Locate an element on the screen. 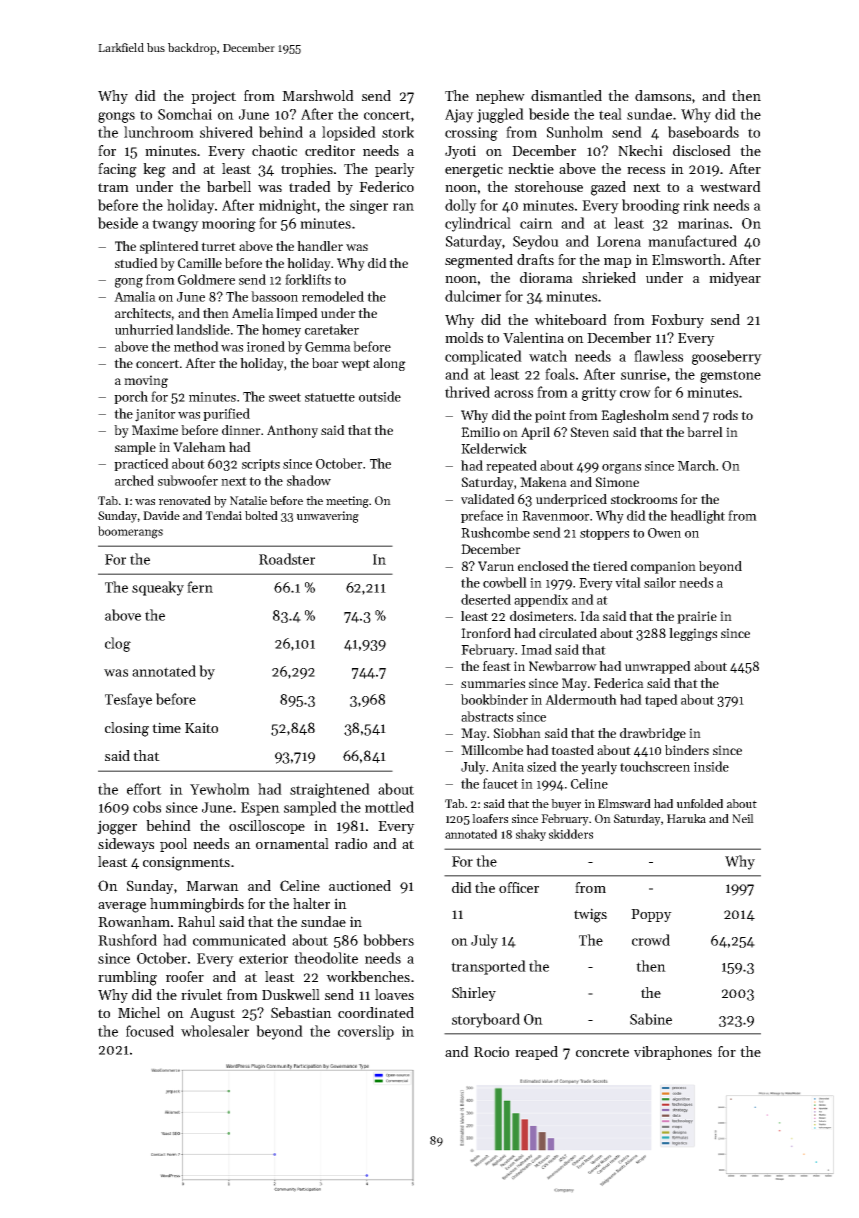 This screenshot has height=1218, width=859. time is located at coordinates (166, 727).
